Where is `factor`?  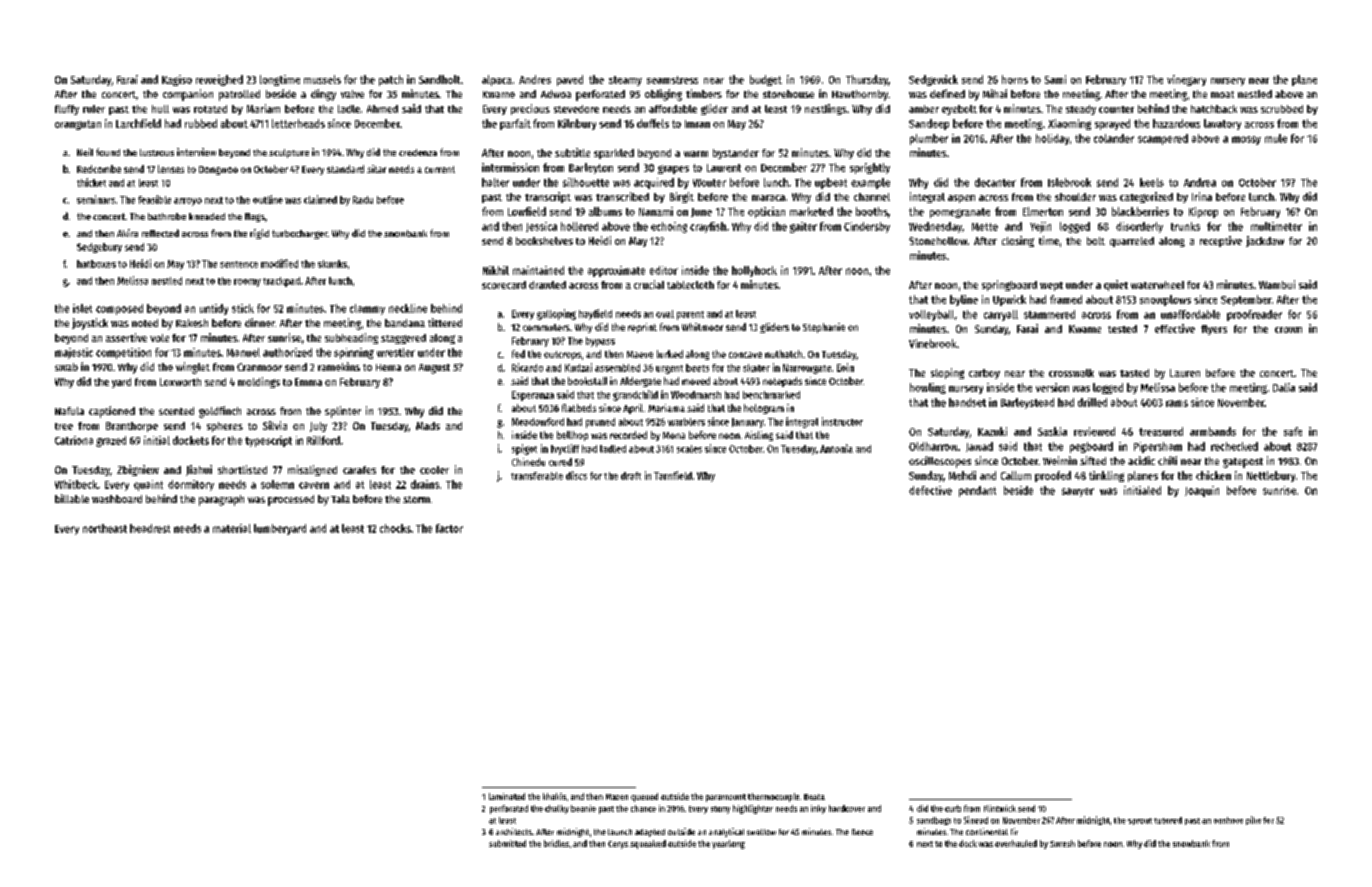
factor is located at coordinates (449, 528).
